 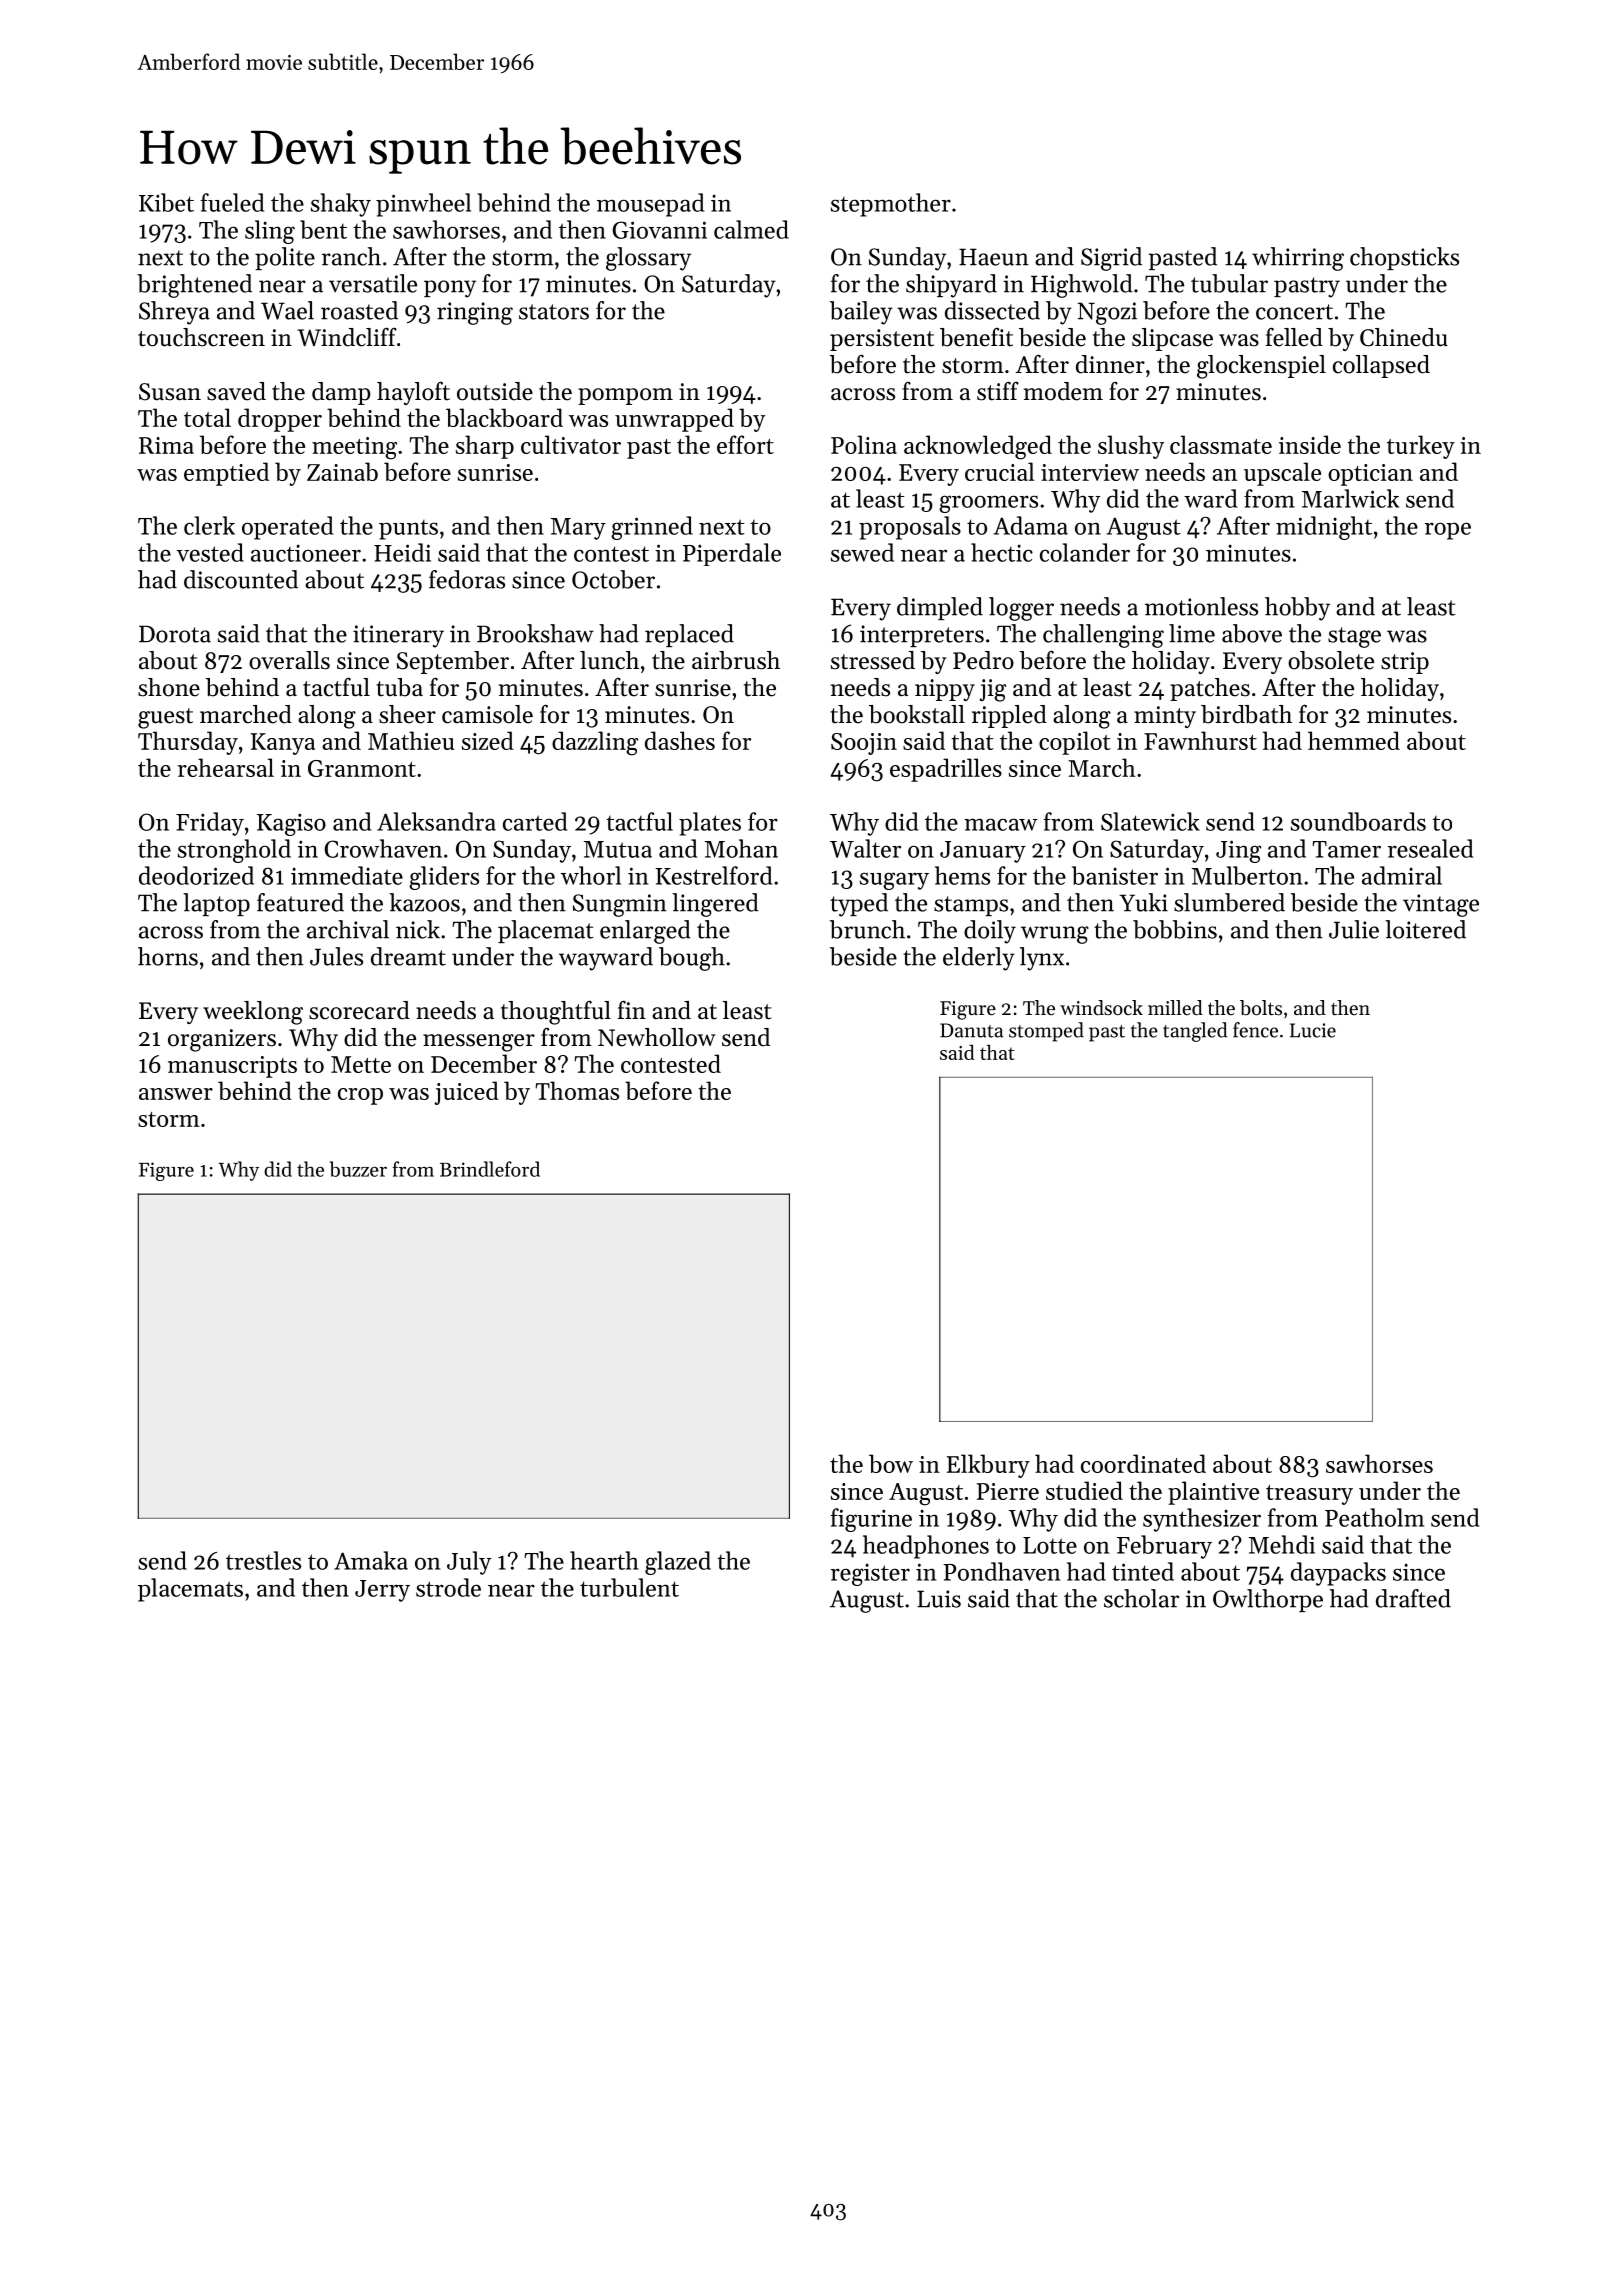 What do you see at coordinates (347, 337) in the page?
I see `Windcliff` at bounding box center [347, 337].
